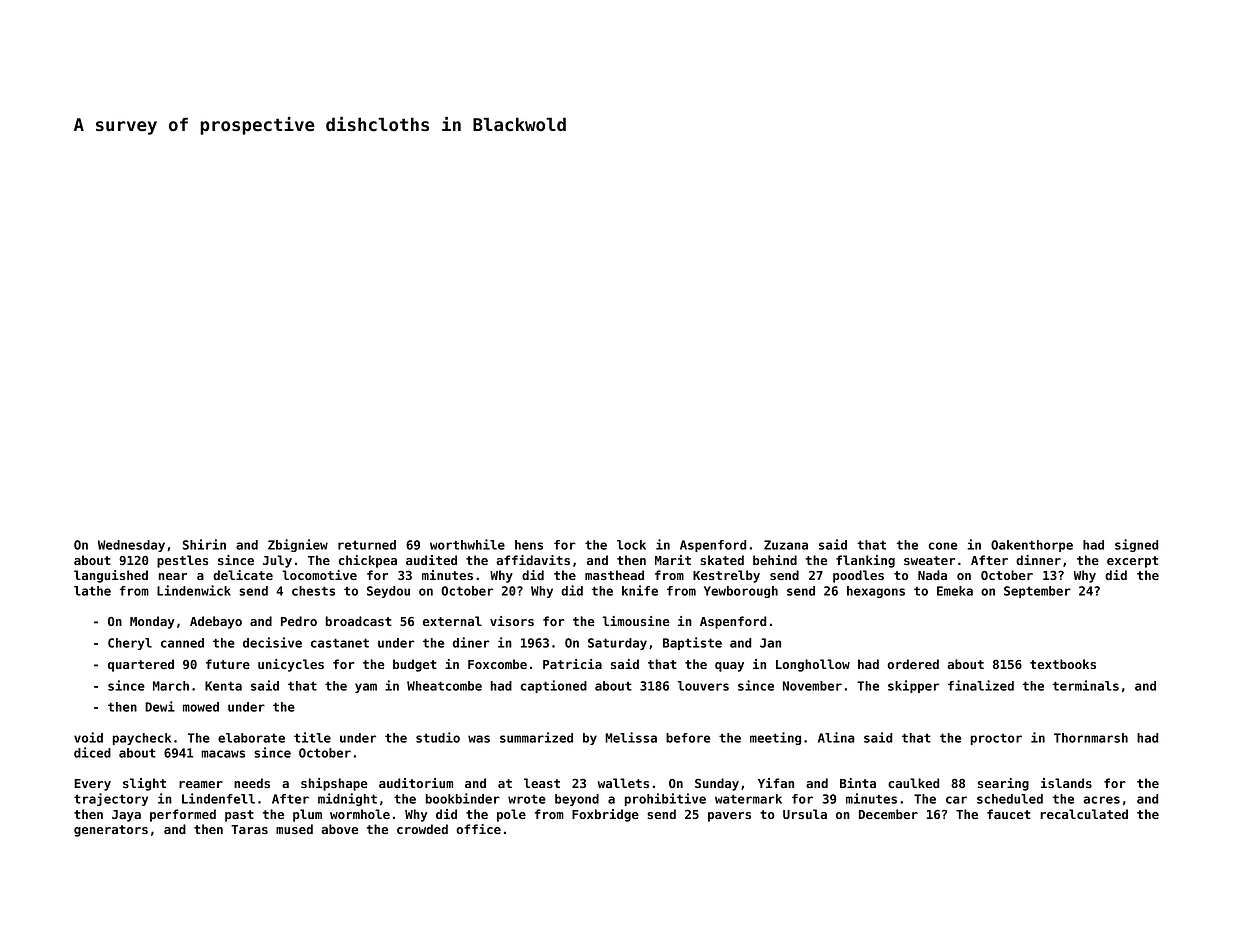  Describe the element at coordinates (1091, 738) in the screenshot. I see `Thornmarsh` at that location.
